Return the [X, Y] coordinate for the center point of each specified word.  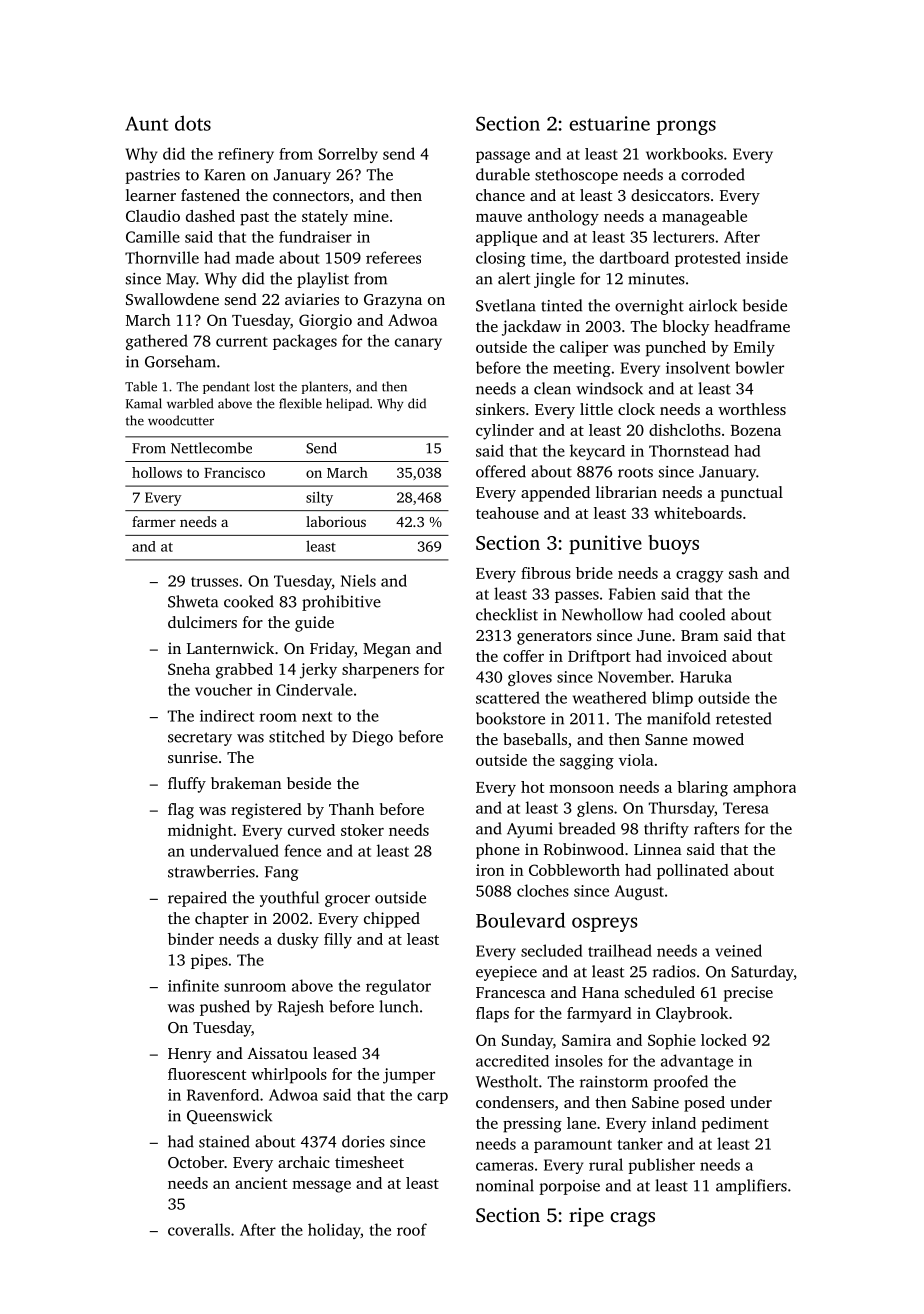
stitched [297, 736]
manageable [704, 218]
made [255, 257]
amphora [764, 789]
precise [748, 994]
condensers [515, 1102]
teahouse [507, 513]
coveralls [199, 1229]
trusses [214, 582]
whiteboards [698, 513]
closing [501, 259]
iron [490, 870]
